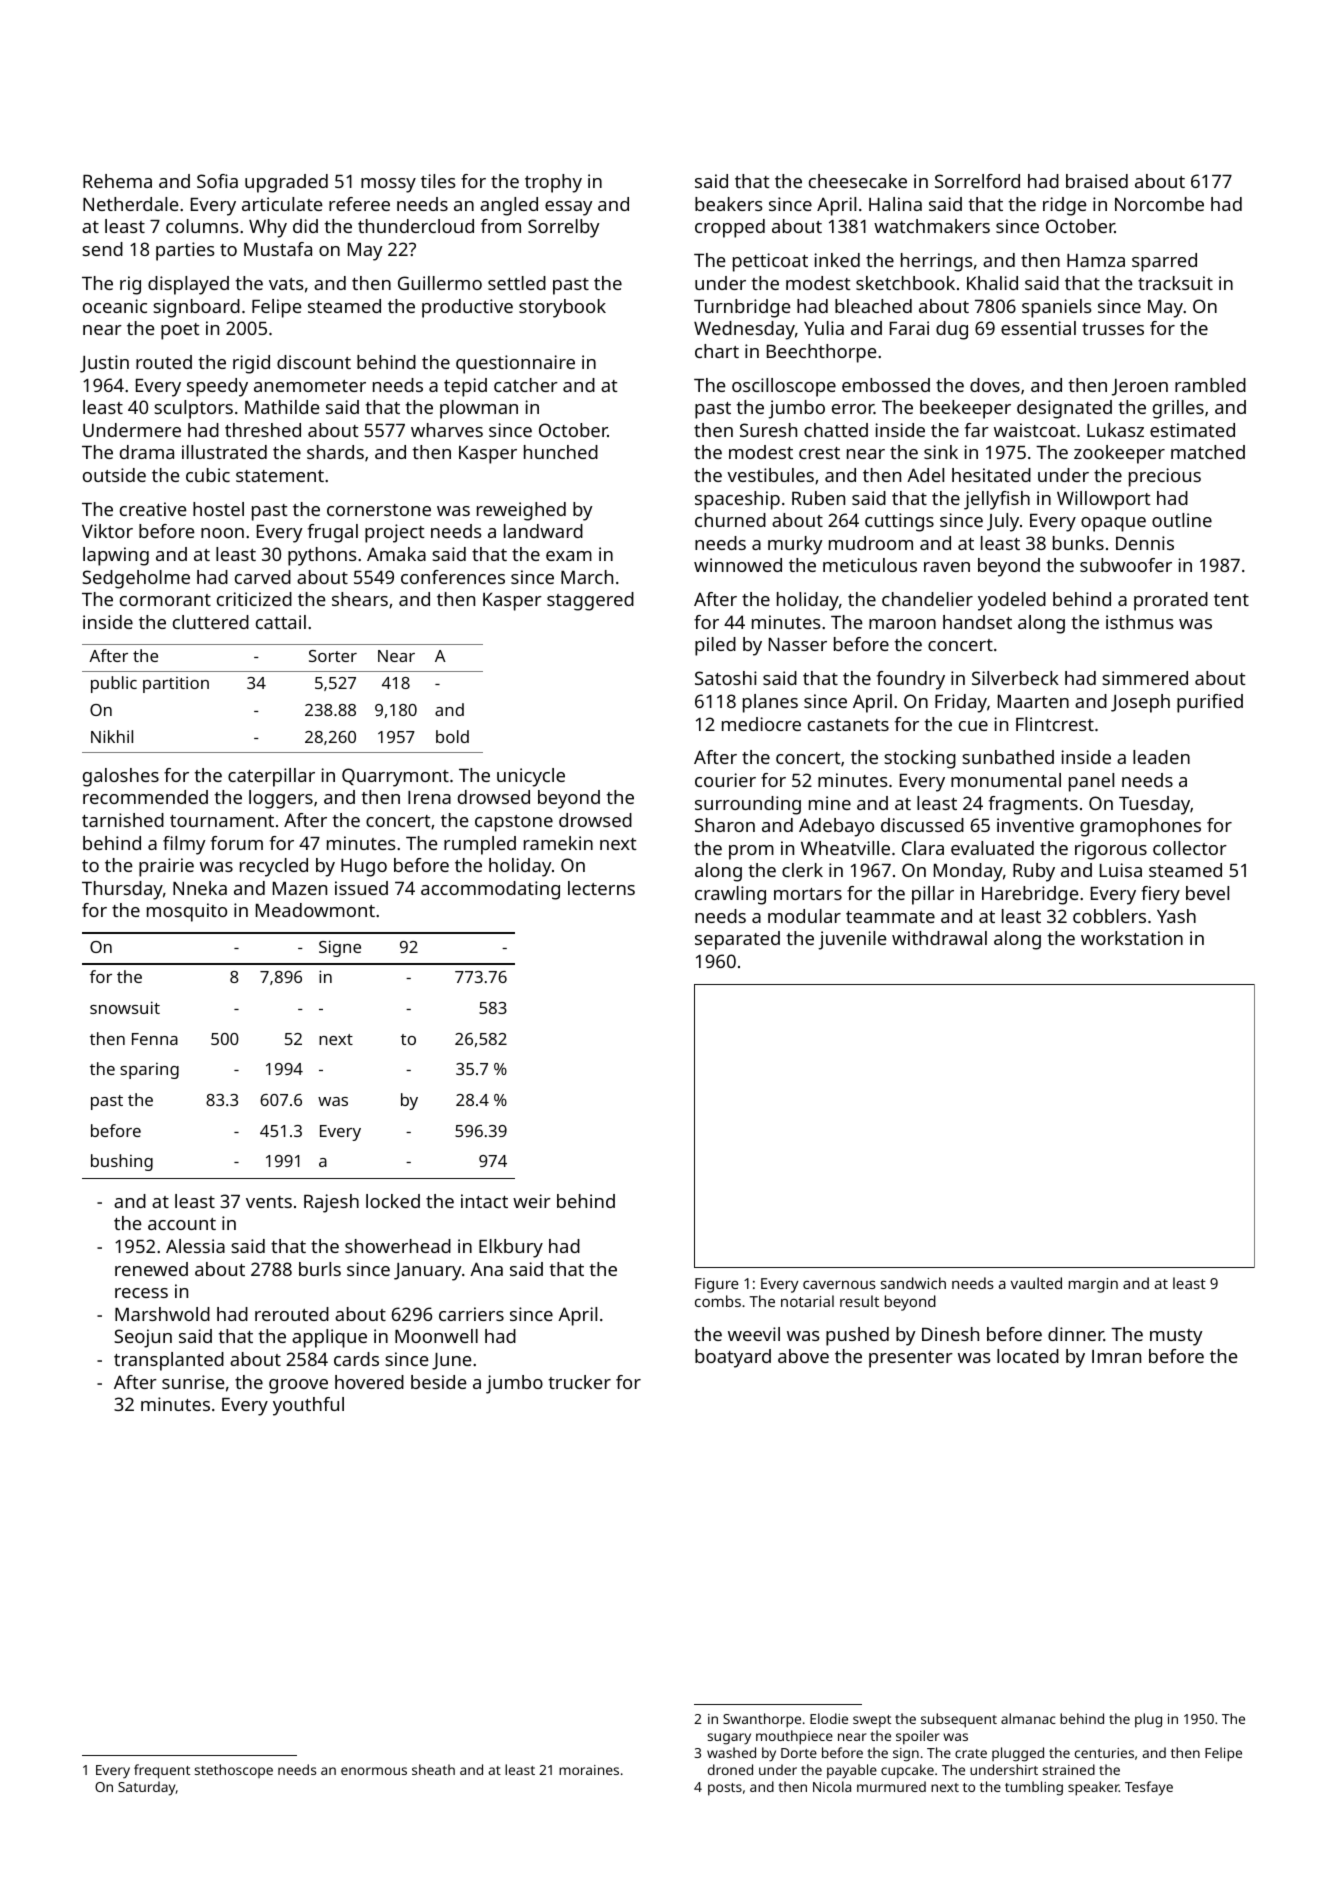 This document has height=1890, width=1337. Describe the element at coordinates (799, 1753) in the document. I see `Dorte` at that location.
